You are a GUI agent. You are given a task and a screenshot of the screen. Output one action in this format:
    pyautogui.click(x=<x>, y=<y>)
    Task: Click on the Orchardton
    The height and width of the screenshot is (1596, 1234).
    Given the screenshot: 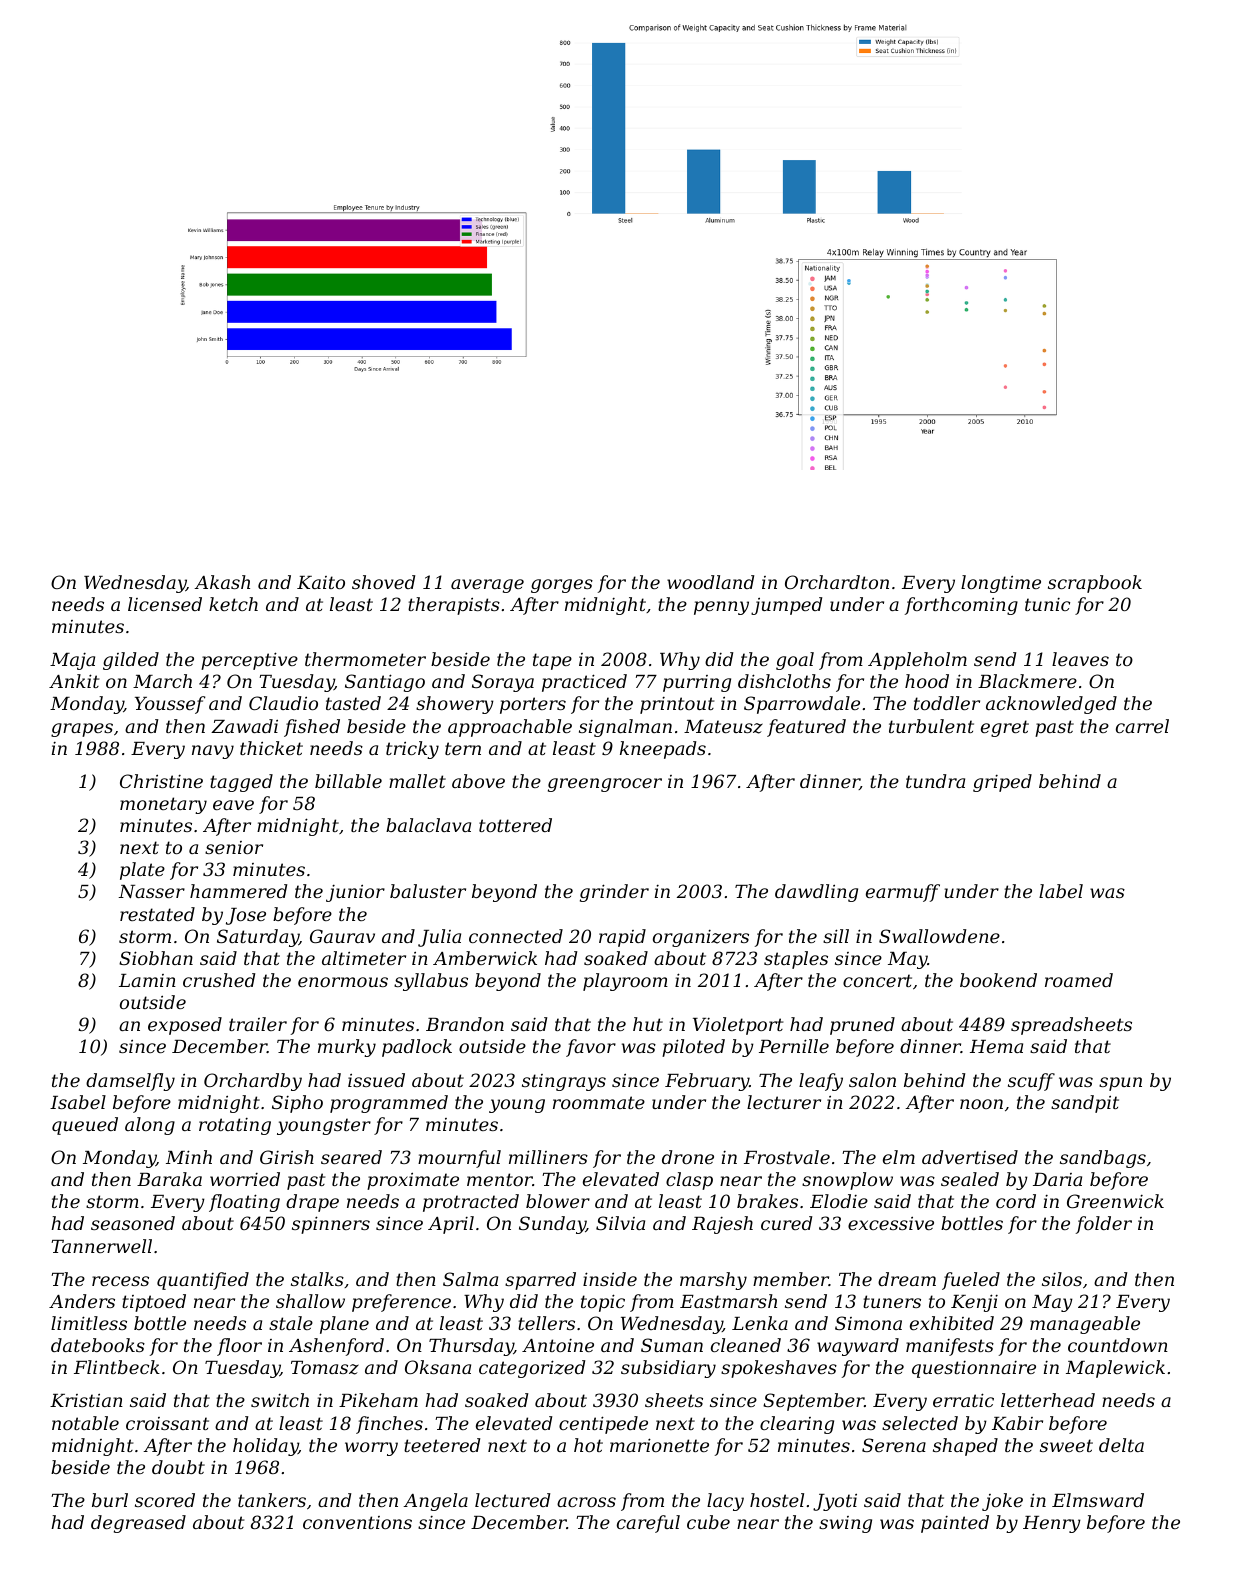 What is the action you would take?
    pyautogui.click(x=837, y=582)
